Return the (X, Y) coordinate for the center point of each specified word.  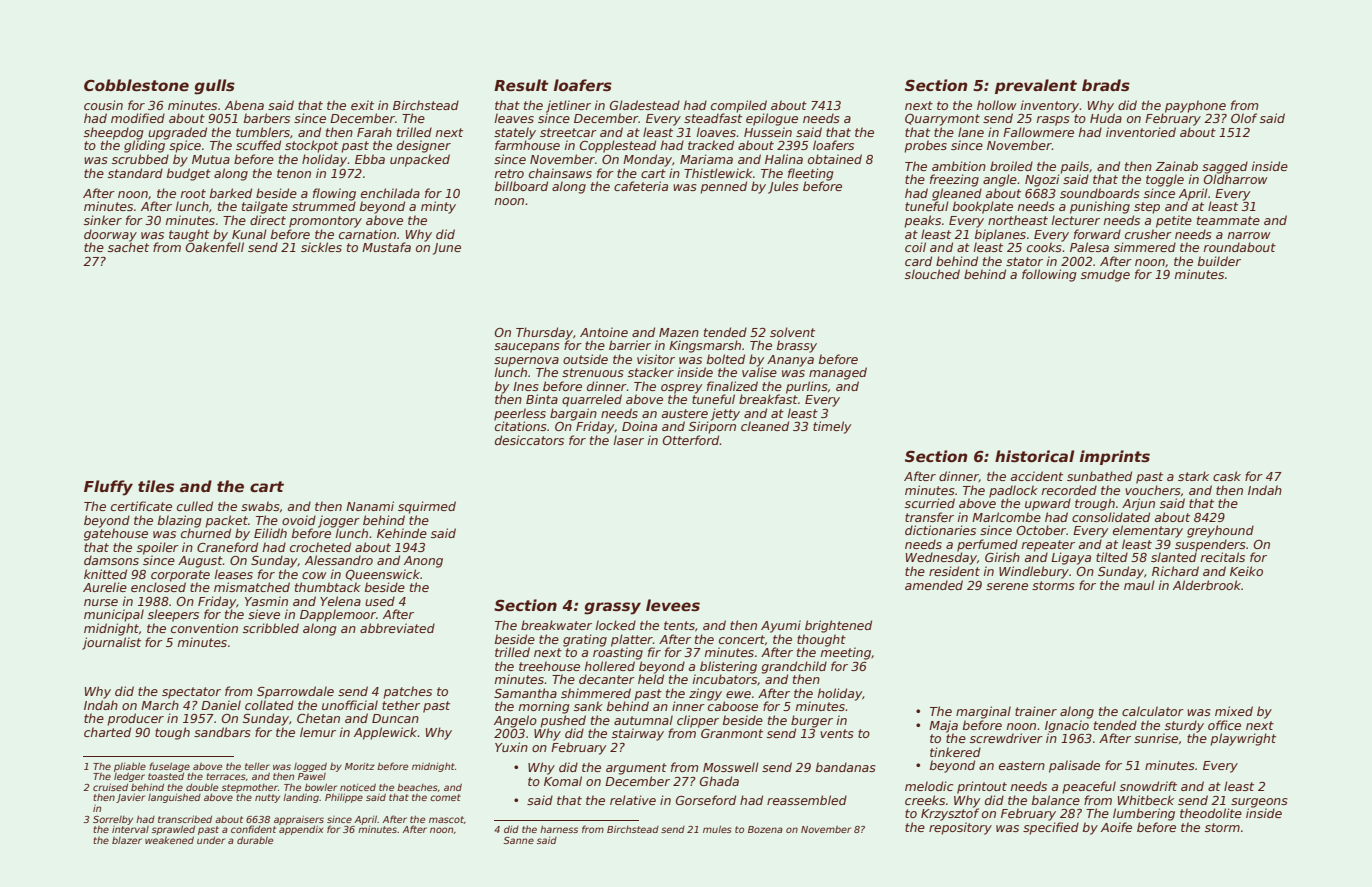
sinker (103, 220)
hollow (997, 105)
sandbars (222, 732)
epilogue (772, 119)
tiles (156, 486)
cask (1227, 476)
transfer (929, 517)
